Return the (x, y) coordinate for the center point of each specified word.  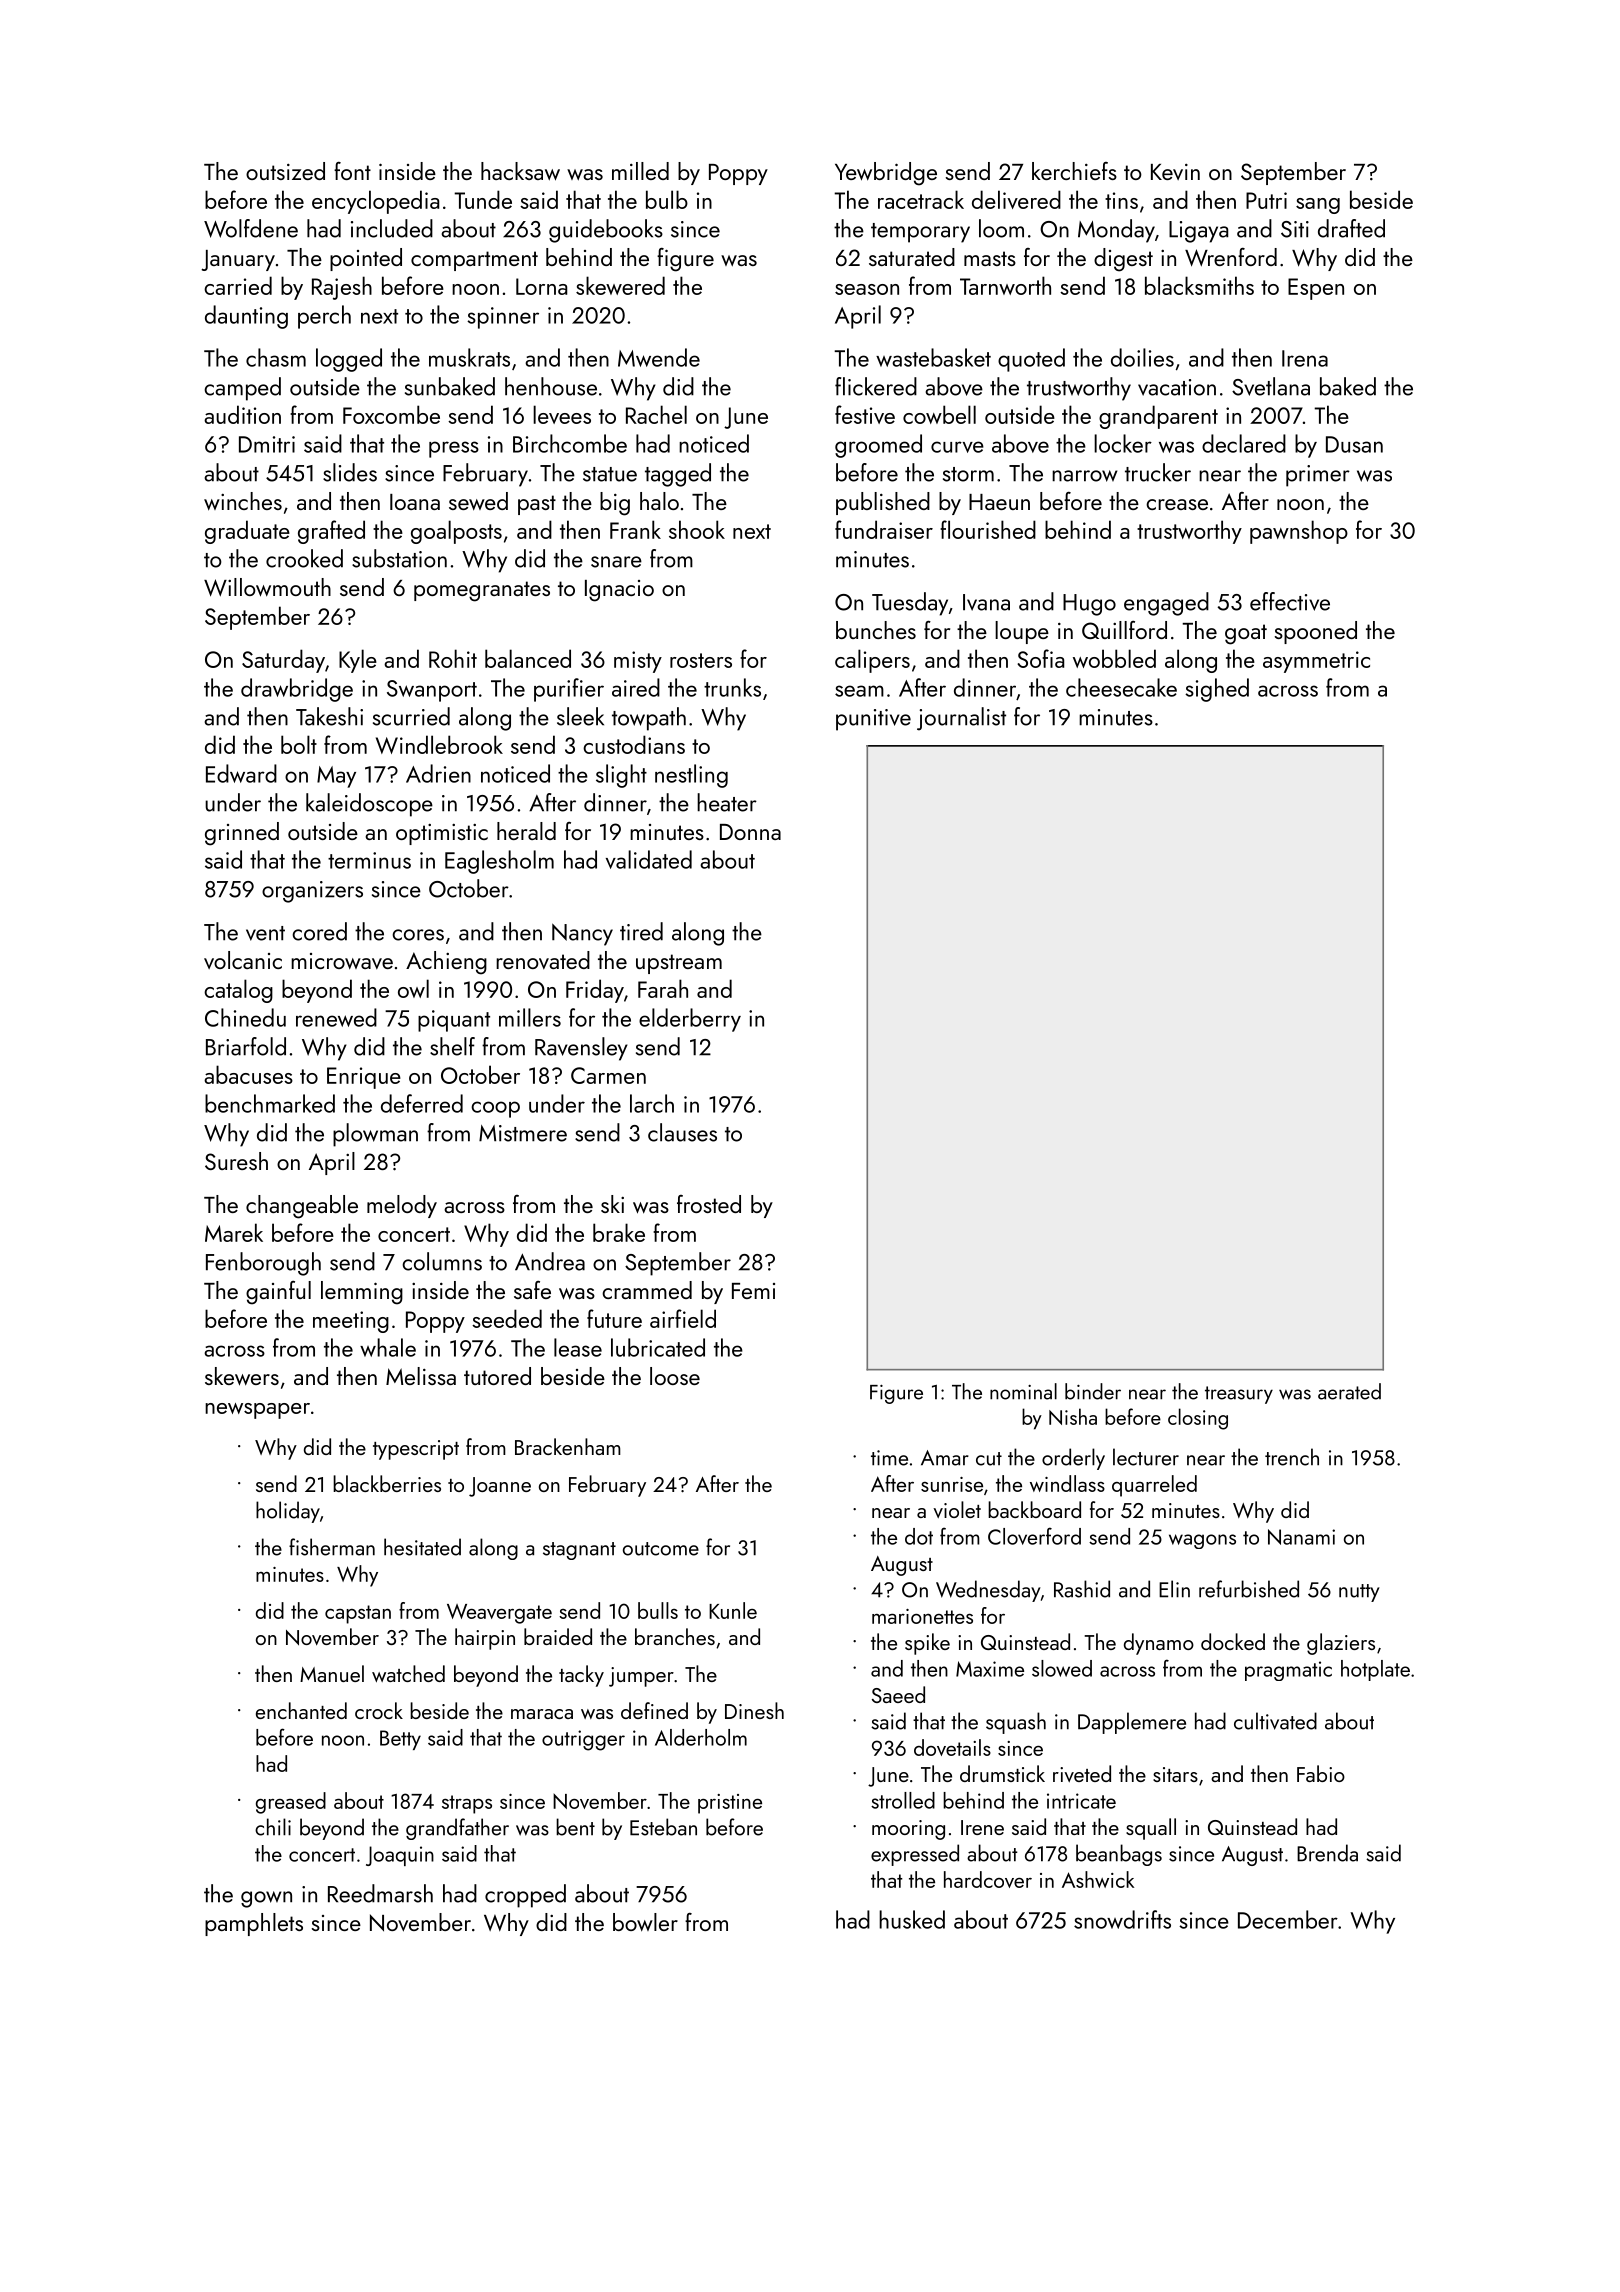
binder (1093, 1391)
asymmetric (1316, 662)
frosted (709, 1204)
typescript (416, 1450)
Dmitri (267, 444)
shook (697, 529)
